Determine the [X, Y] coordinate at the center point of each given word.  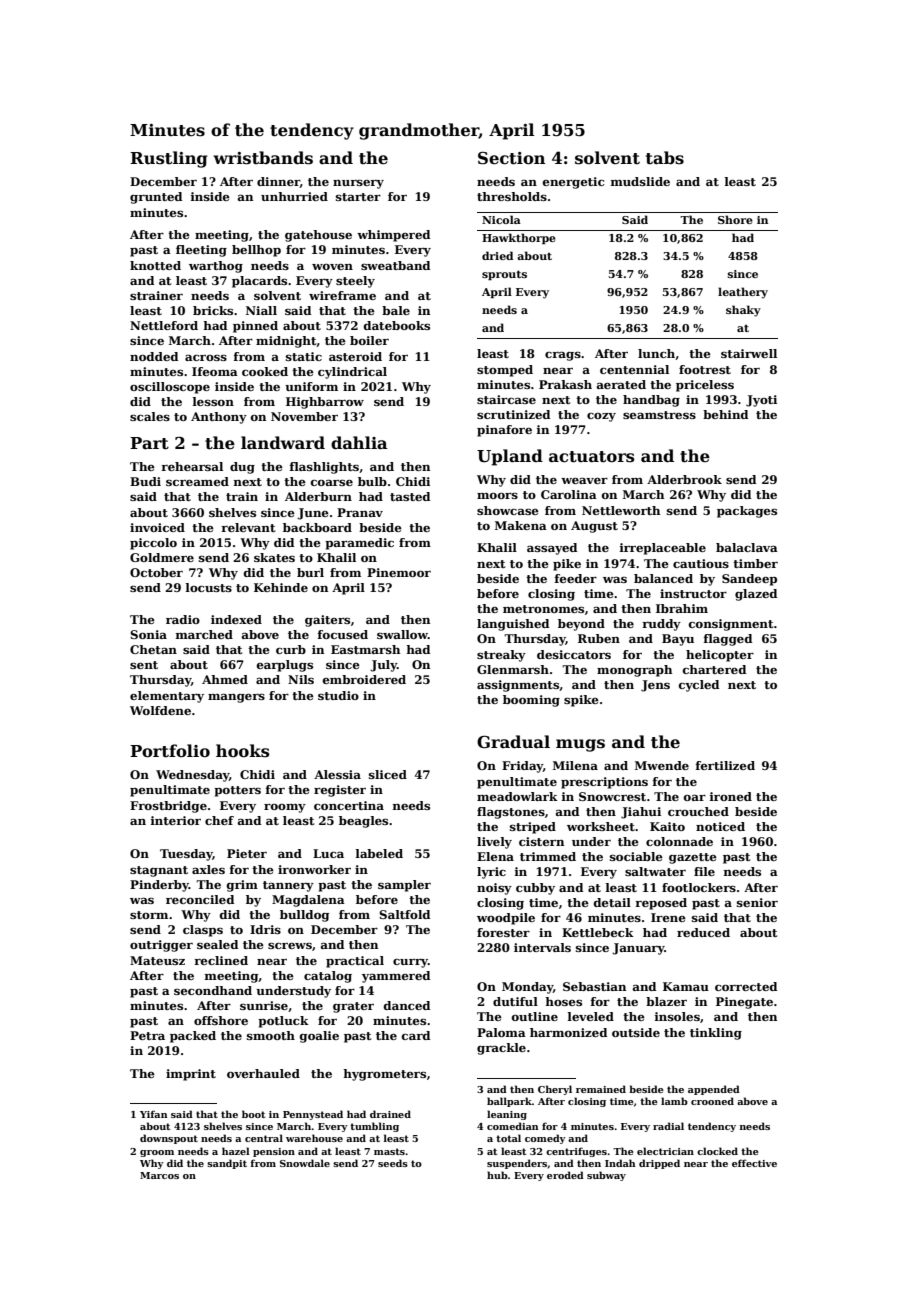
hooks [243, 751]
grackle [501, 1049]
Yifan [154, 1114]
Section [512, 158]
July [383, 666]
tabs [665, 158]
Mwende [662, 765]
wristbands [263, 158]
